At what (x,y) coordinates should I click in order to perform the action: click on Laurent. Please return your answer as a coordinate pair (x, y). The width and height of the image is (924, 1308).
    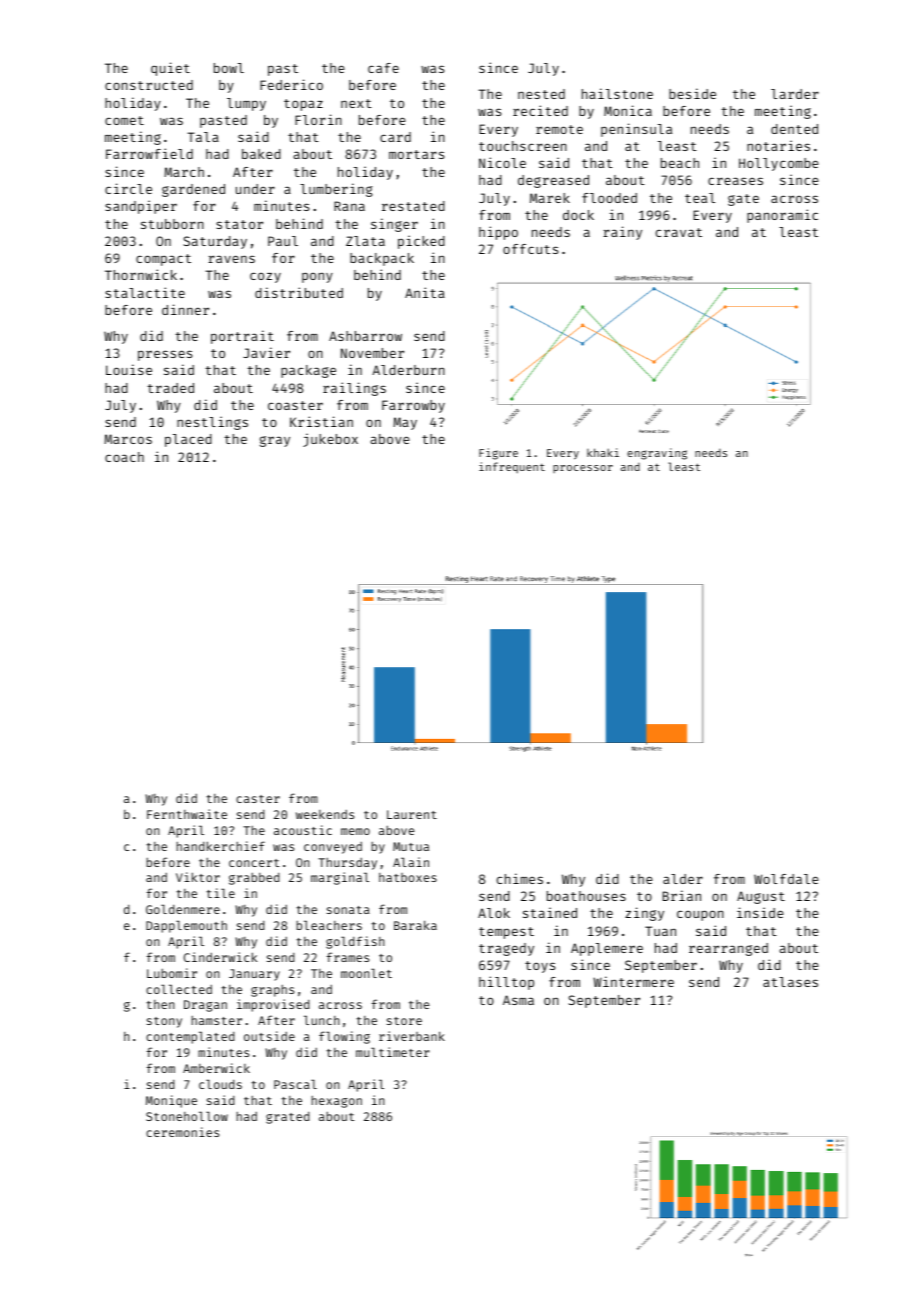
    Looking at the image, I should click on (412, 814).
